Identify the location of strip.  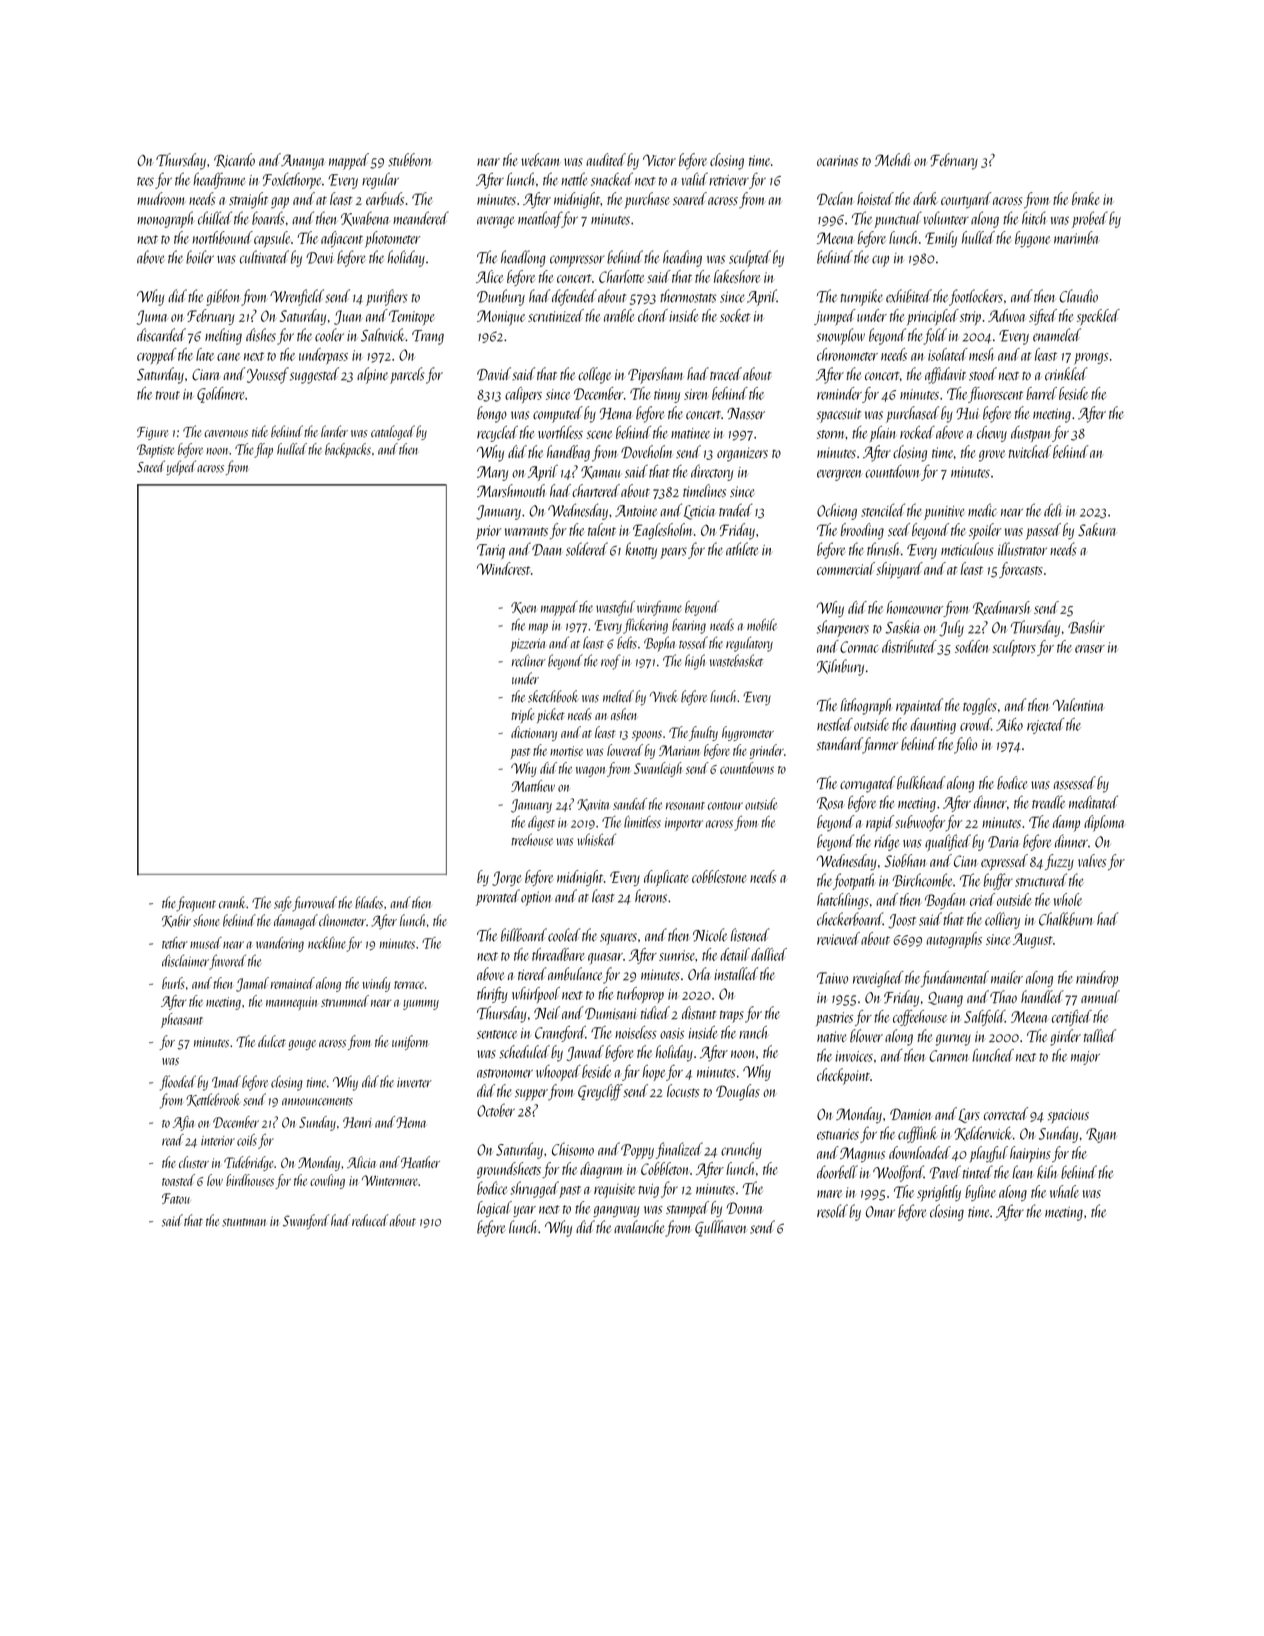
(970, 318).
